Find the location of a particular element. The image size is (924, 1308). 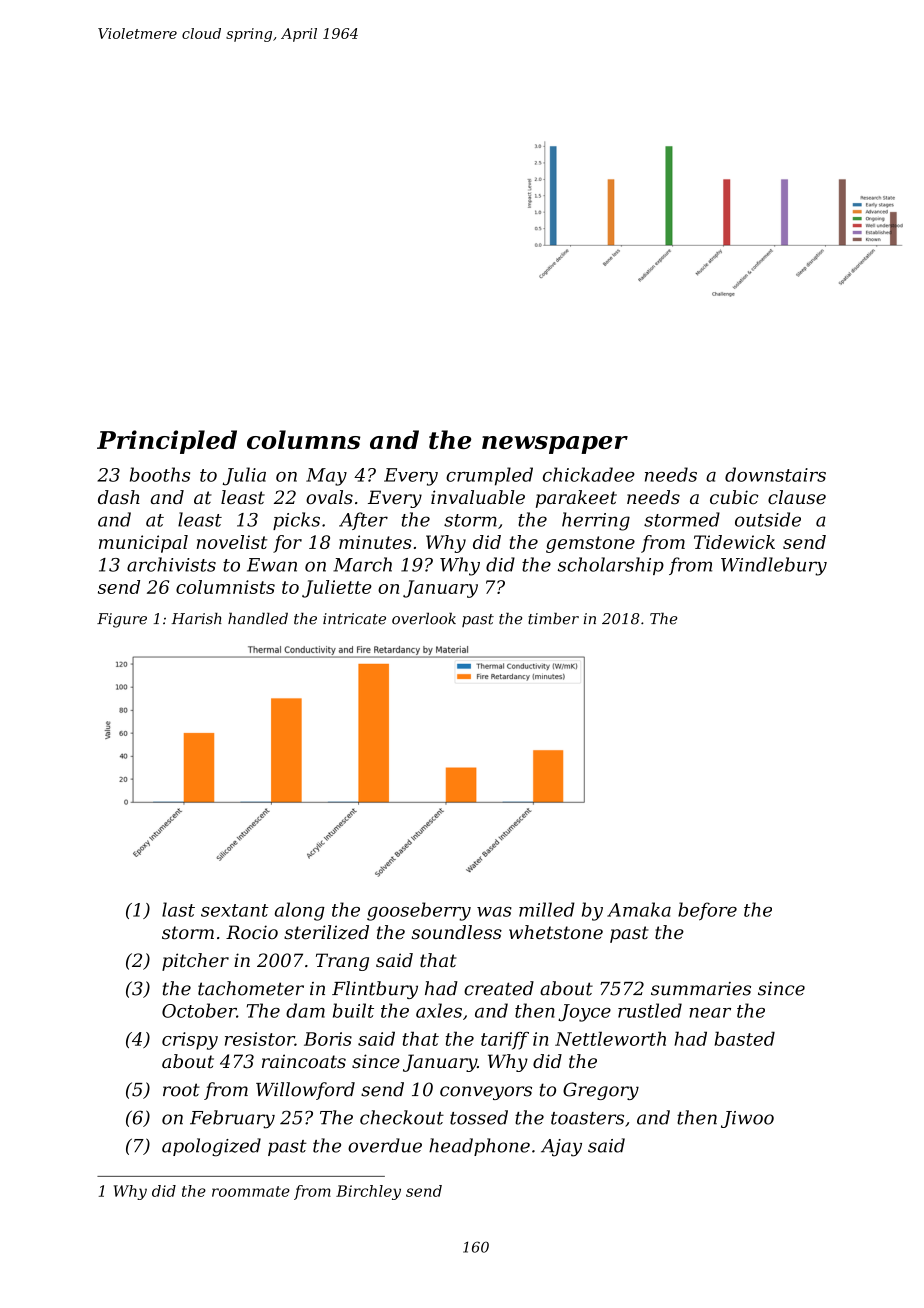

picks is located at coordinates (296, 521).
